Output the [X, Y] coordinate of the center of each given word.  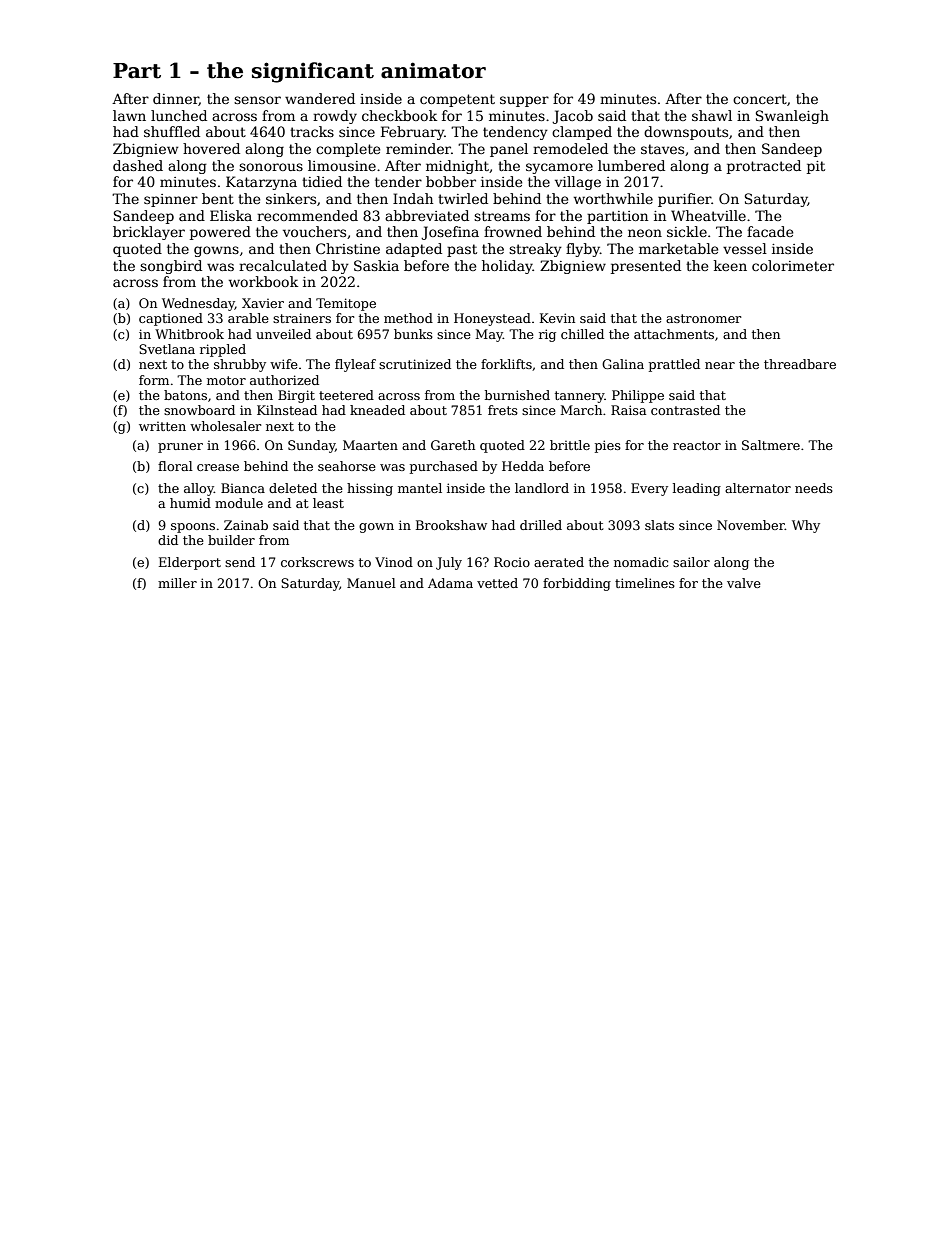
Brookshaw [451, 525]
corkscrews [317, 562]
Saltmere [771, 445]
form [154, 380]
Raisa [628, 410]
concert [760, 99]
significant [313, 72]
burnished [517, 395]
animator [433, 70]
